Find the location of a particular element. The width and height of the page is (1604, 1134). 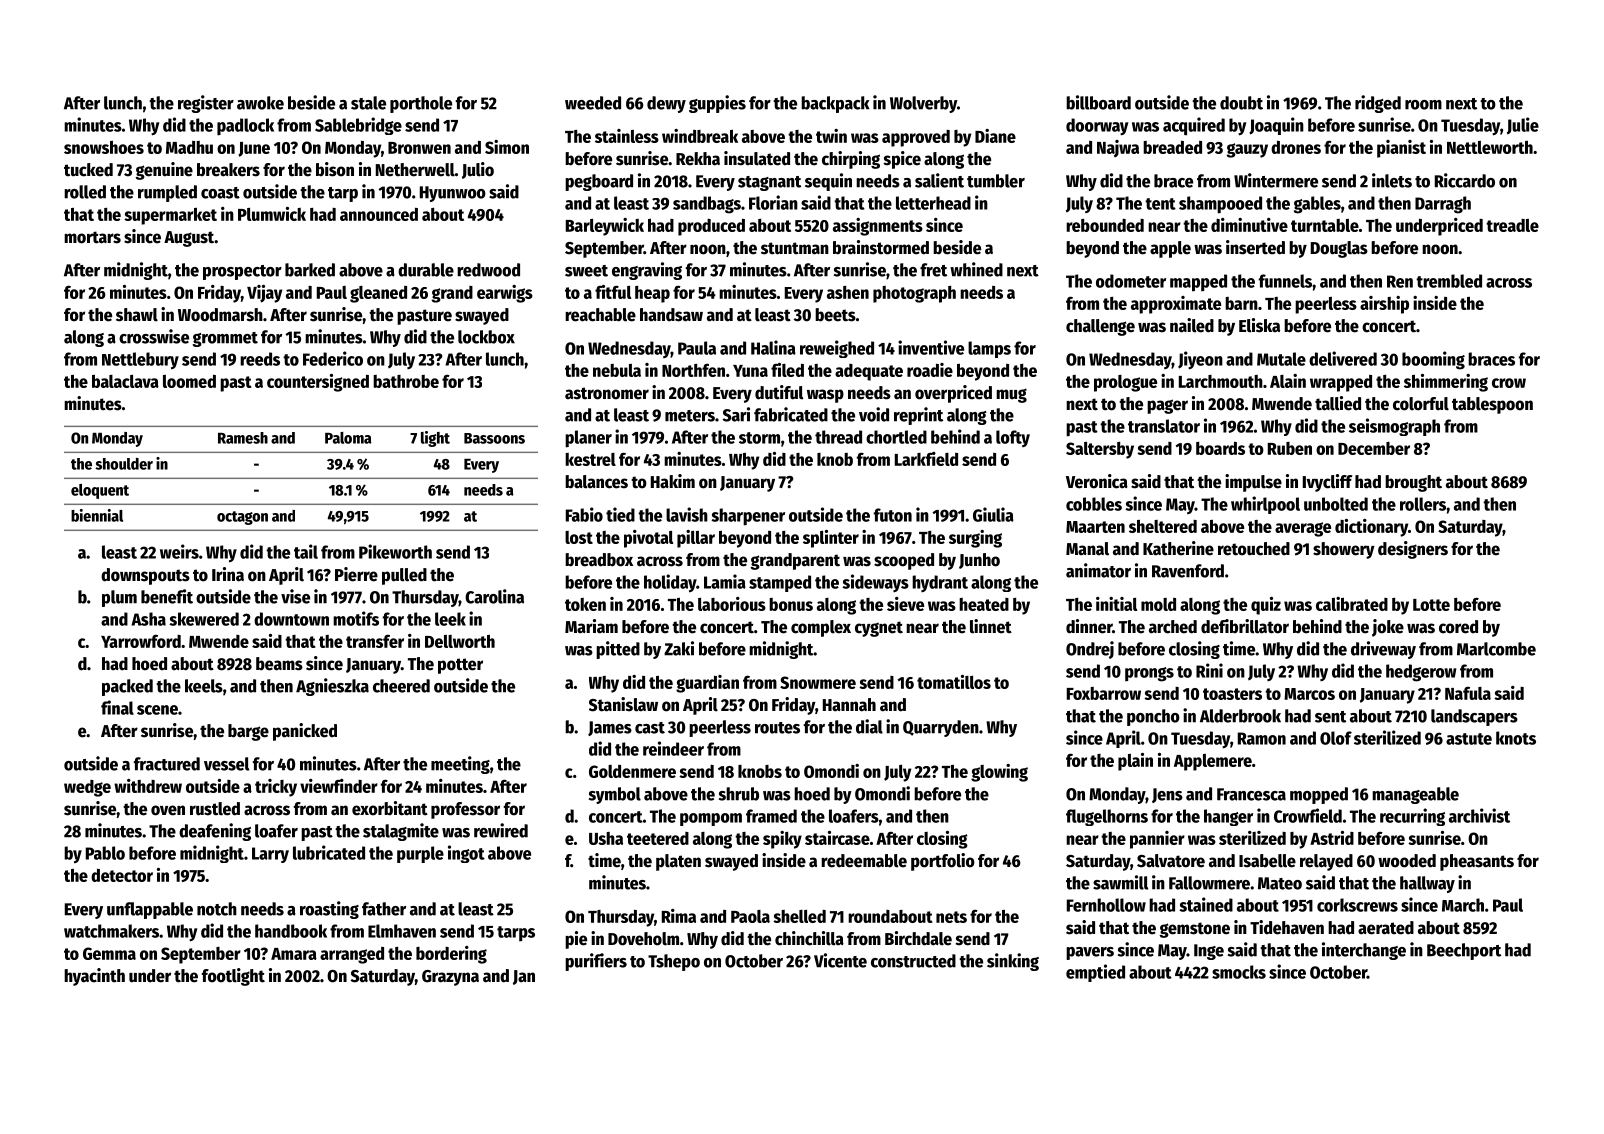

designers is located at coordinates (1413, 550).
